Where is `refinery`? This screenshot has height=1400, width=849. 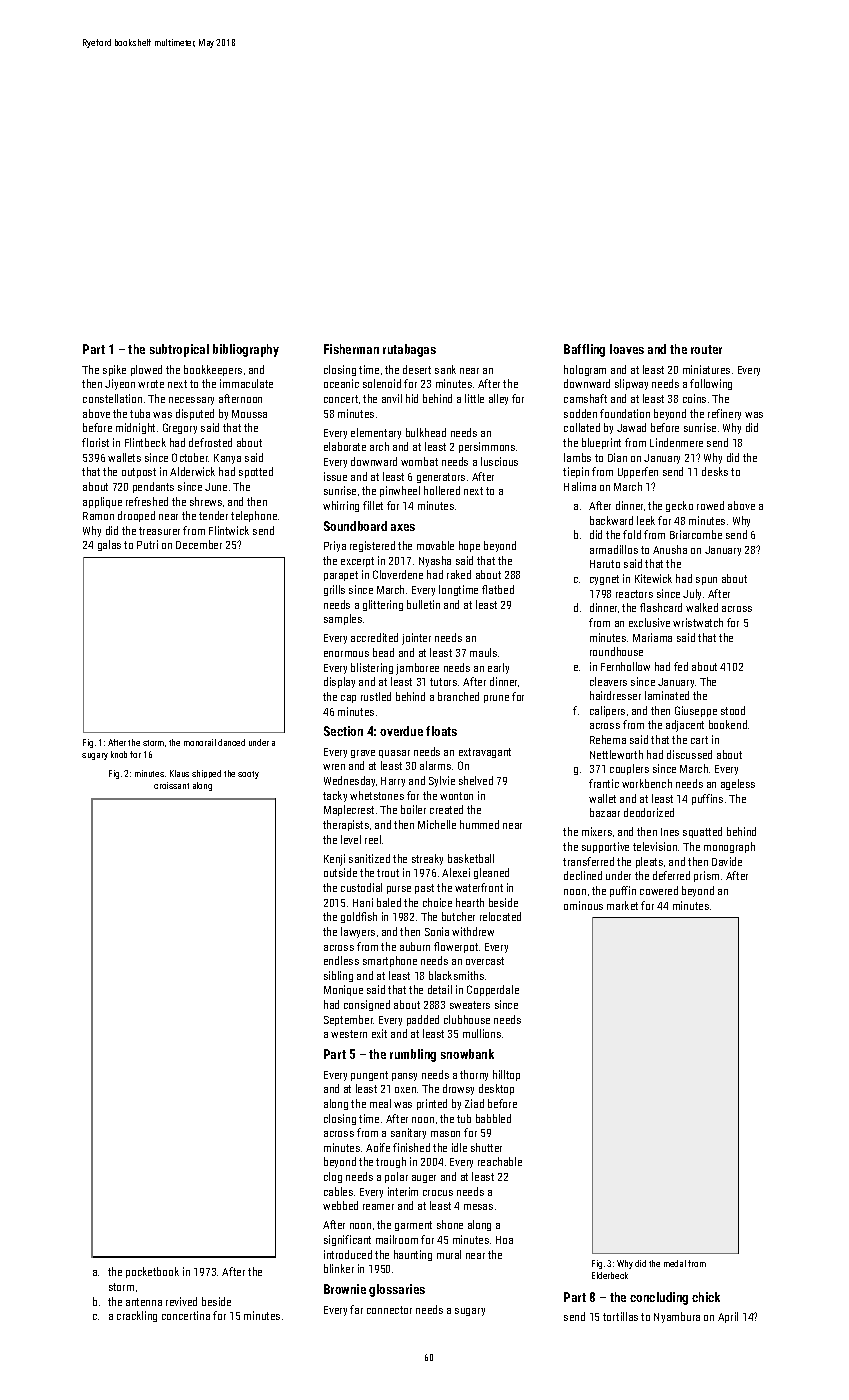 refinery is located at coordinates (724, 414).
